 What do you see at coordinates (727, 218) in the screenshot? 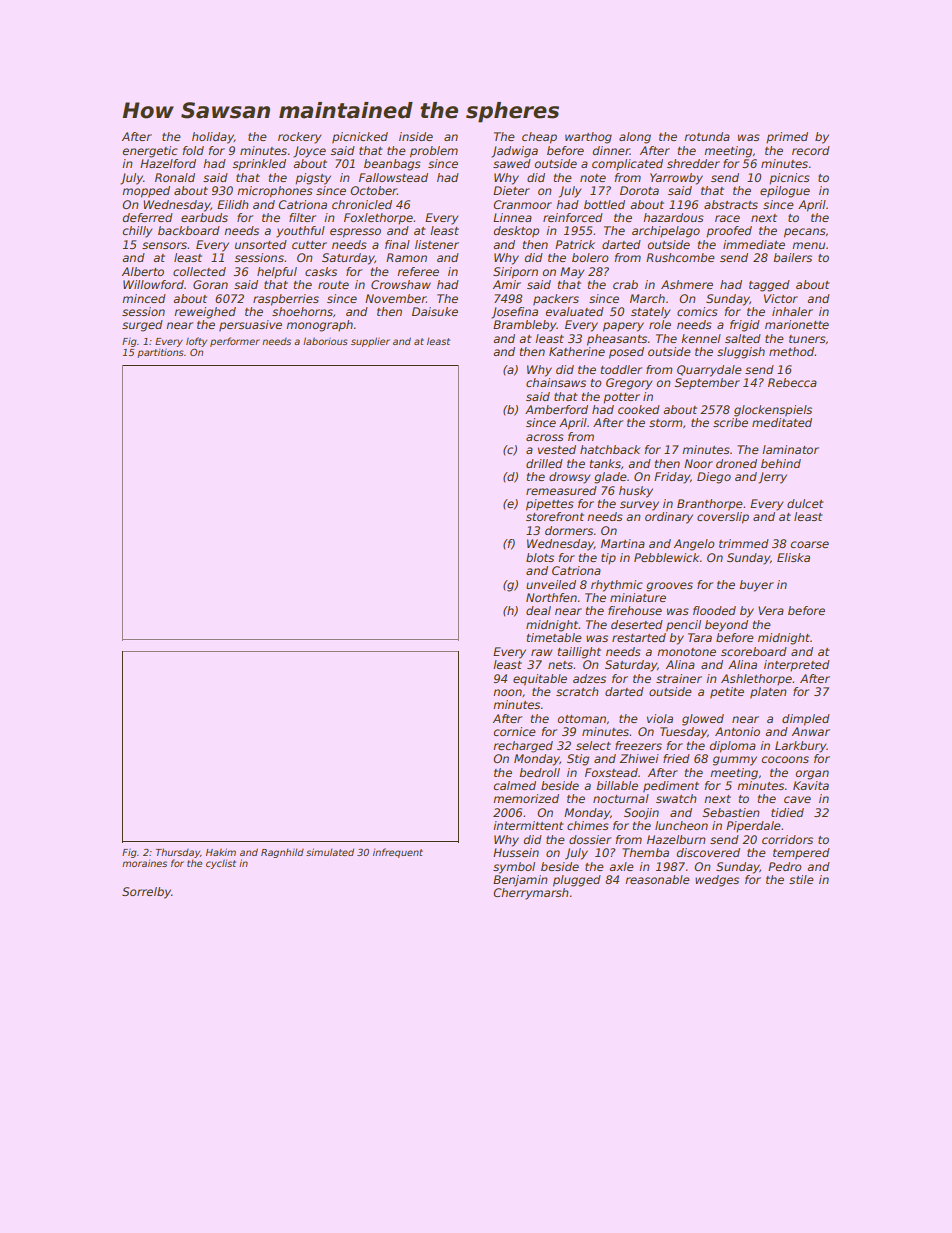
I see `race` at bounding box center [727, 218].
